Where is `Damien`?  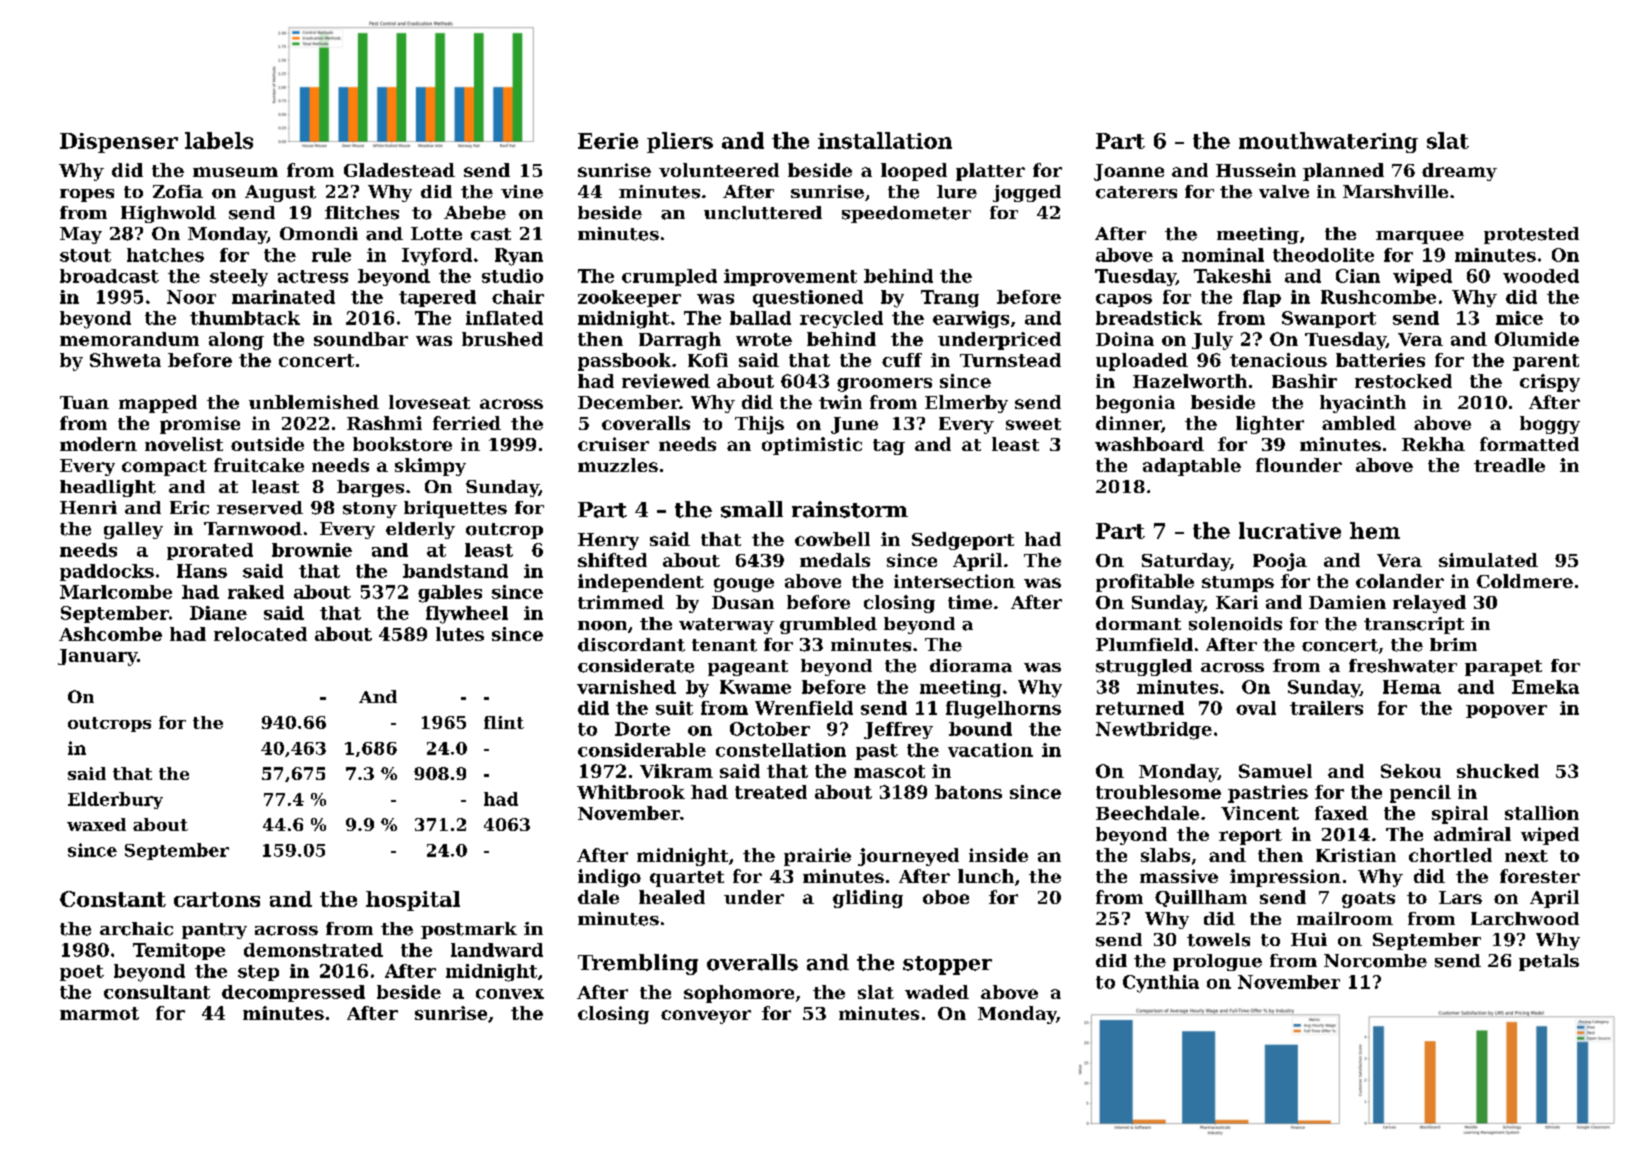
Damien is located at coordinates (1347, 602).
